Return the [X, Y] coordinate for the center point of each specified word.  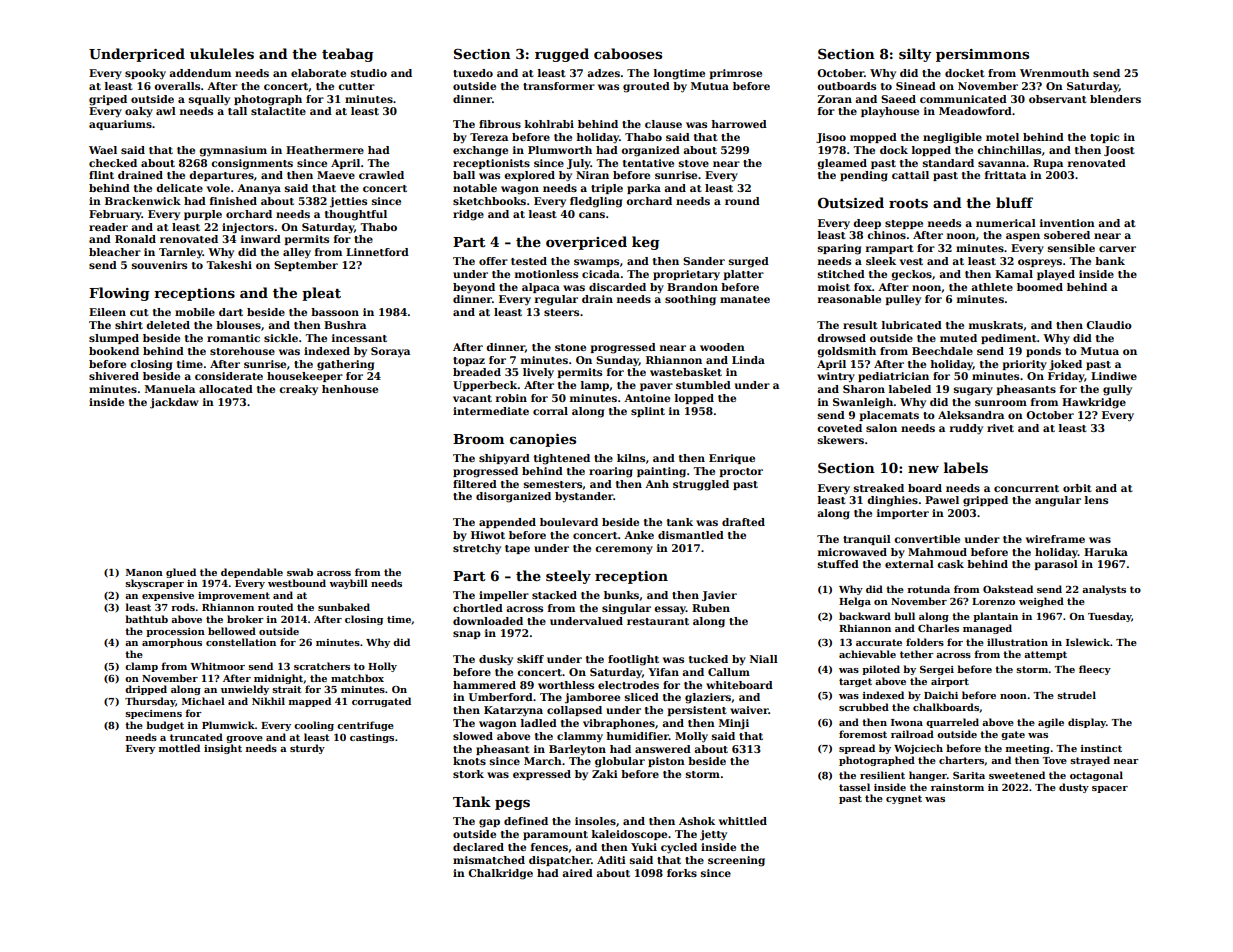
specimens [153, 714]
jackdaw [174, 403]
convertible [927, 539]
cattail [910, 175]
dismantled [691, 535]
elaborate [318, 73]
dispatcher [560, 861]
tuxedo [473, 73]
